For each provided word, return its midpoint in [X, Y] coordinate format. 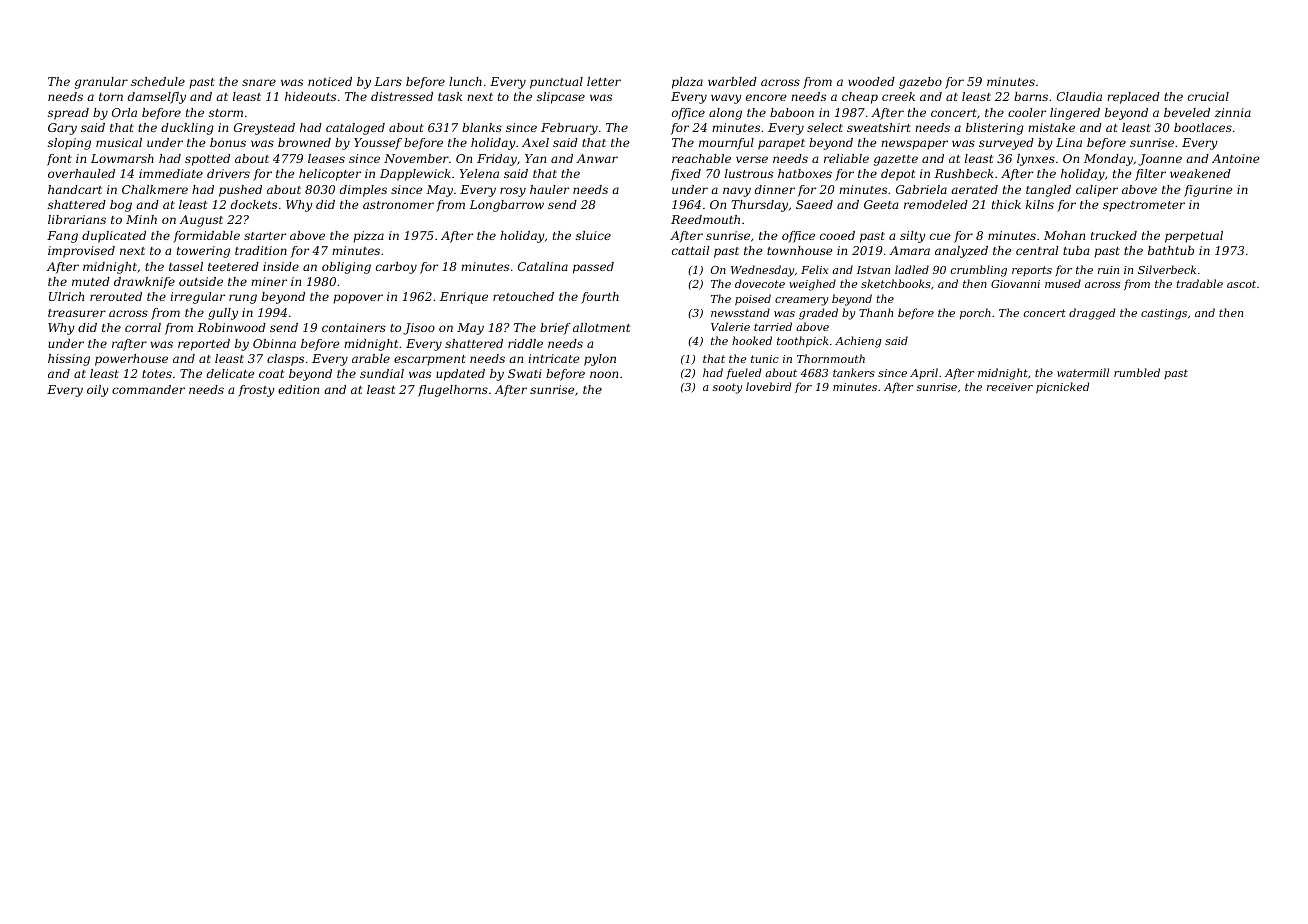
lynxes [1036, 160]
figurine [1208, 191]
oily [98, 391]
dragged [1092, 314]
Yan [535, 158]
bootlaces [1203, 127]
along [725, 114]
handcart [75, 189]
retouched [523, 296]
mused [1063, 283]
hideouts [310, 96]
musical [119, 142]
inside [281, 266]
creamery [801, 301]
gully [223, 314]
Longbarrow [507, 206]
